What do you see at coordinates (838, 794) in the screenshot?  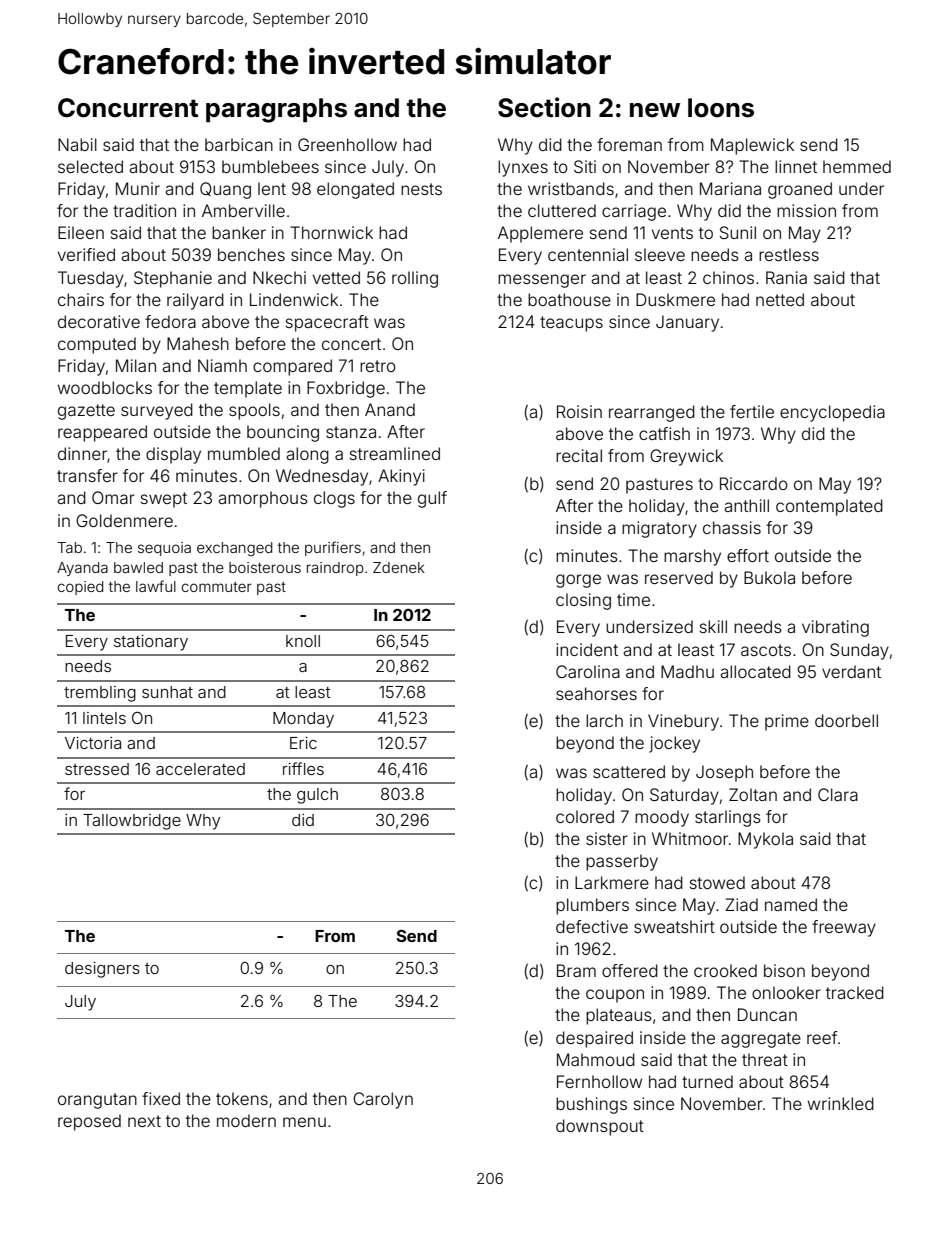 I see `Clara` at bounding box center [838, 794].
